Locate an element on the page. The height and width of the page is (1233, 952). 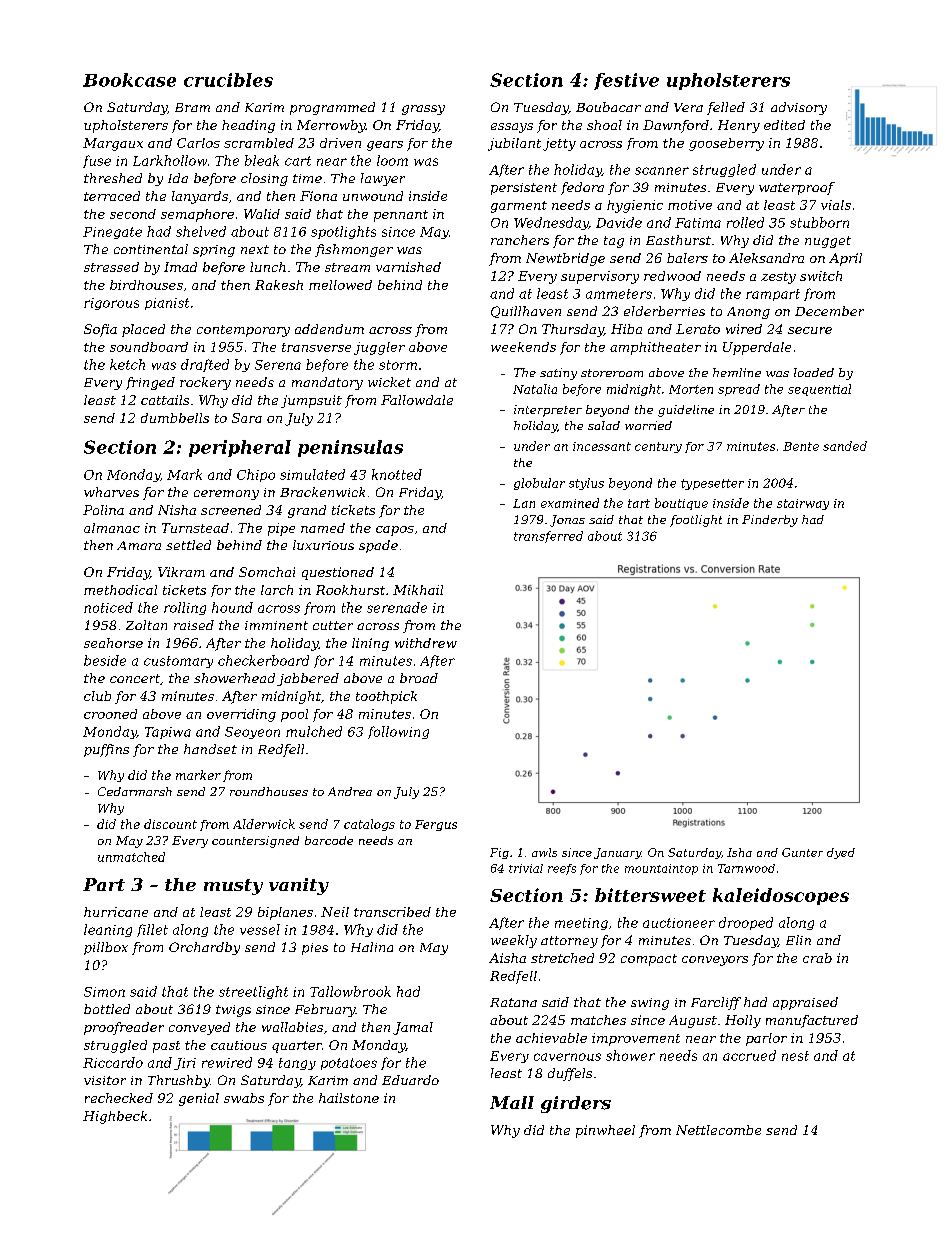
puffins is located at coordinates (106, 750).
